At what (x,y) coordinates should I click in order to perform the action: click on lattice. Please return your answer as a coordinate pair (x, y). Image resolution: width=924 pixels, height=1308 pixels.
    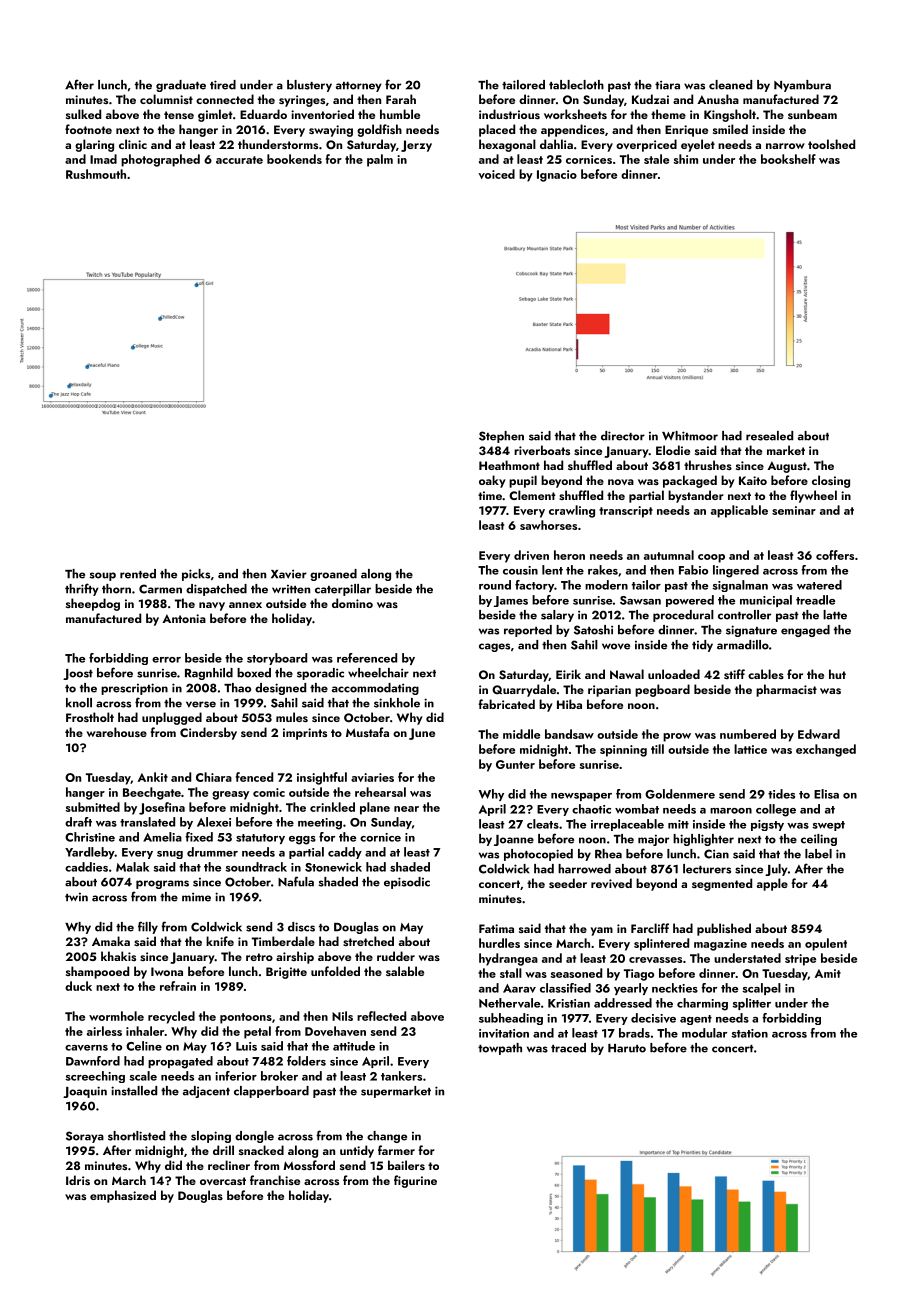
    Looking at the image, I should click on (750, 749).
